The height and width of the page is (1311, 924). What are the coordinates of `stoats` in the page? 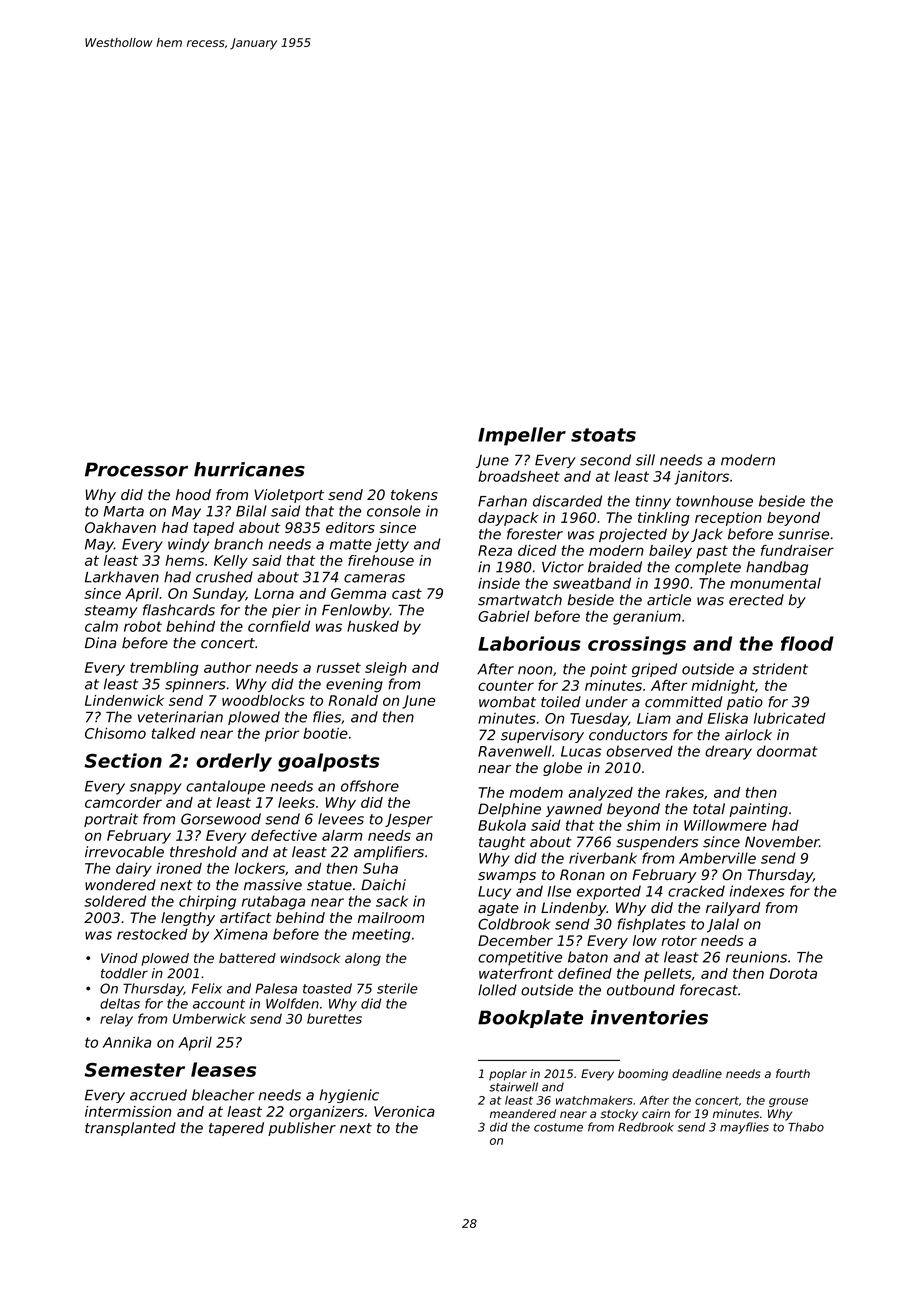 It's located at (603, 435).
